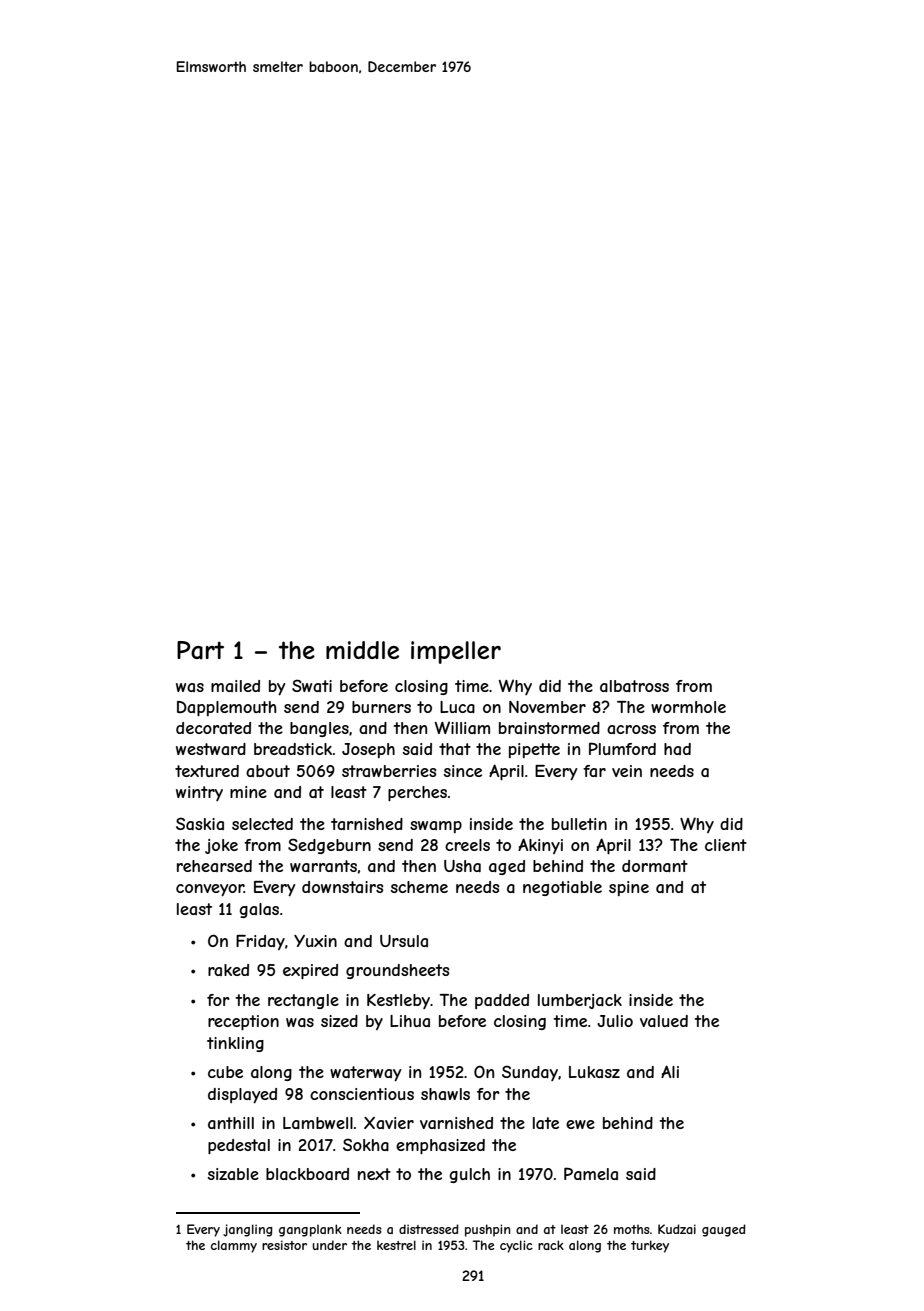 The width and height of the document is (924, 1311). Describe the element at coordinates (248, 1230) in the document. I see `jangling` at that location.
